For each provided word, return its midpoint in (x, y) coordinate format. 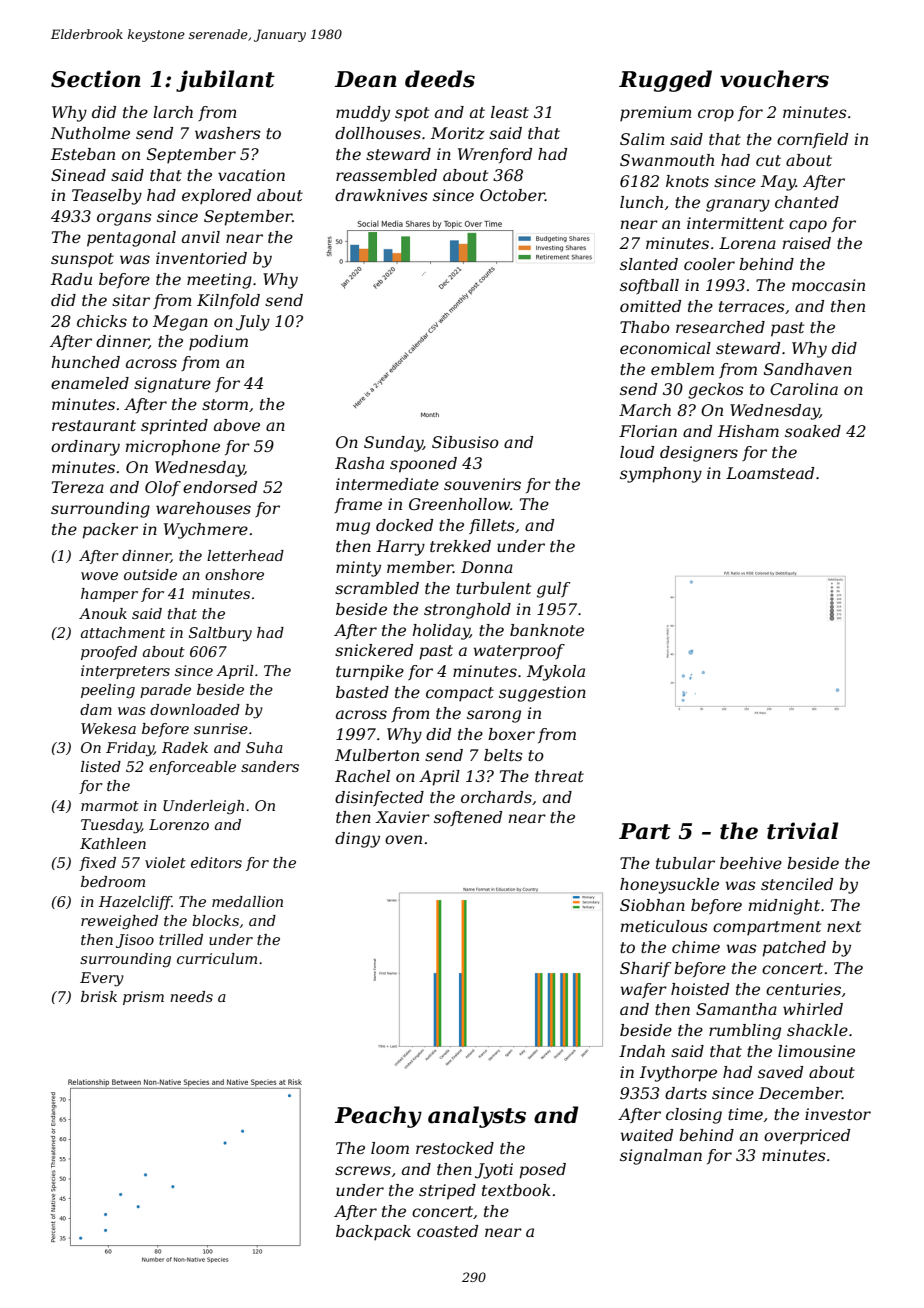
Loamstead (770, 473)
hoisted (700, 989)
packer (110, 531)
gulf (553, 590)
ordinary (85, 448)
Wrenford (495, 155)
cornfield (812, 140)
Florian (648, 431)
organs (124, 219)
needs (191, 996)
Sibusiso (465, 442)
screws (363, 1170)
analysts (477, 1117)
